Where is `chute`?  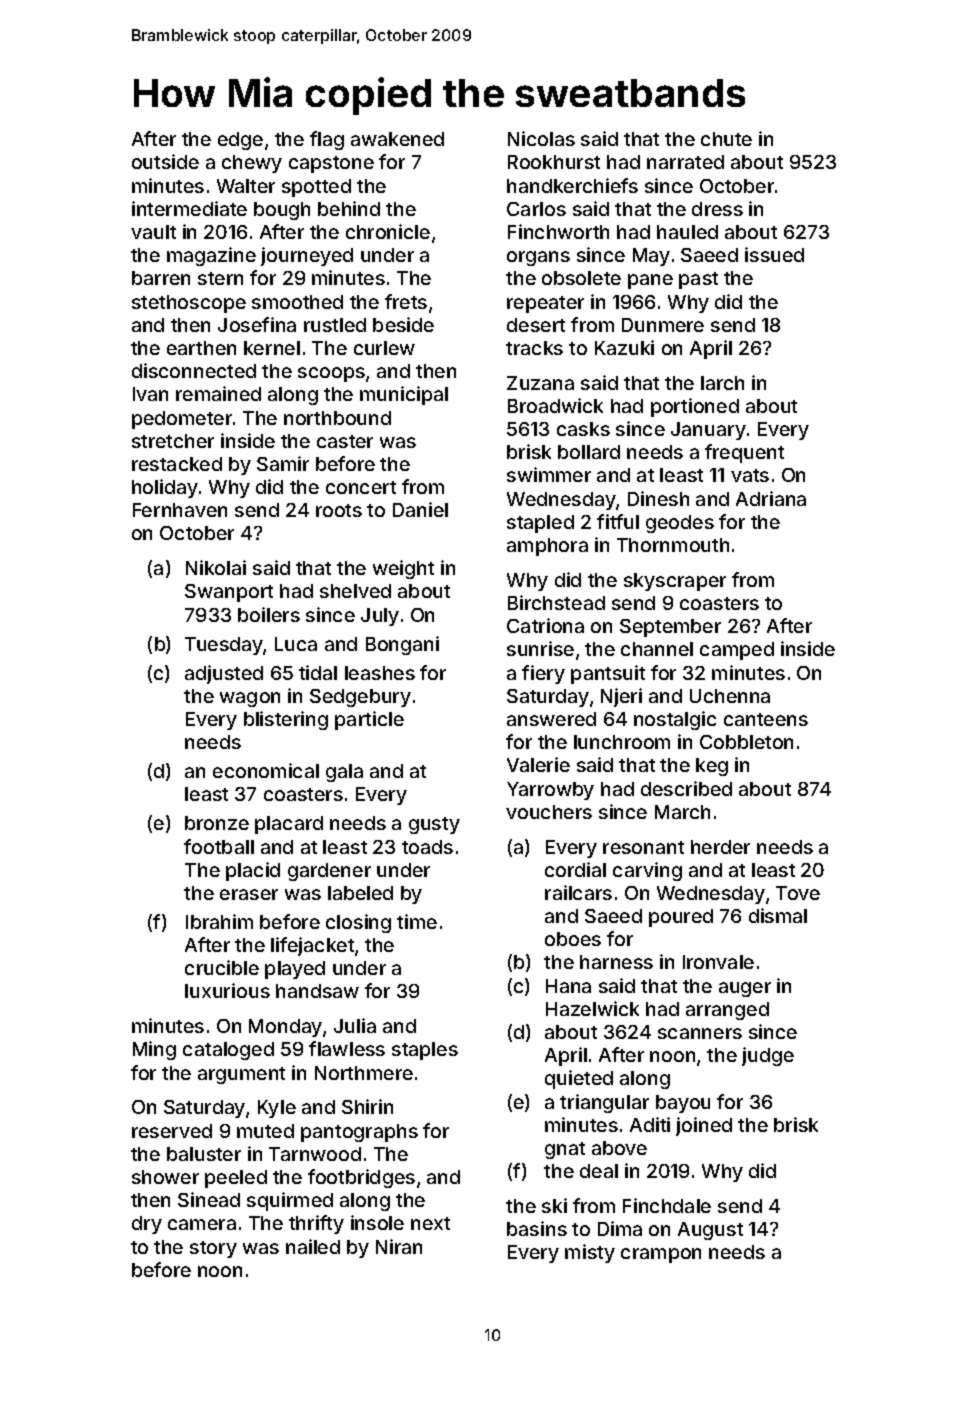
chute is located at coordinates (726, 139).
